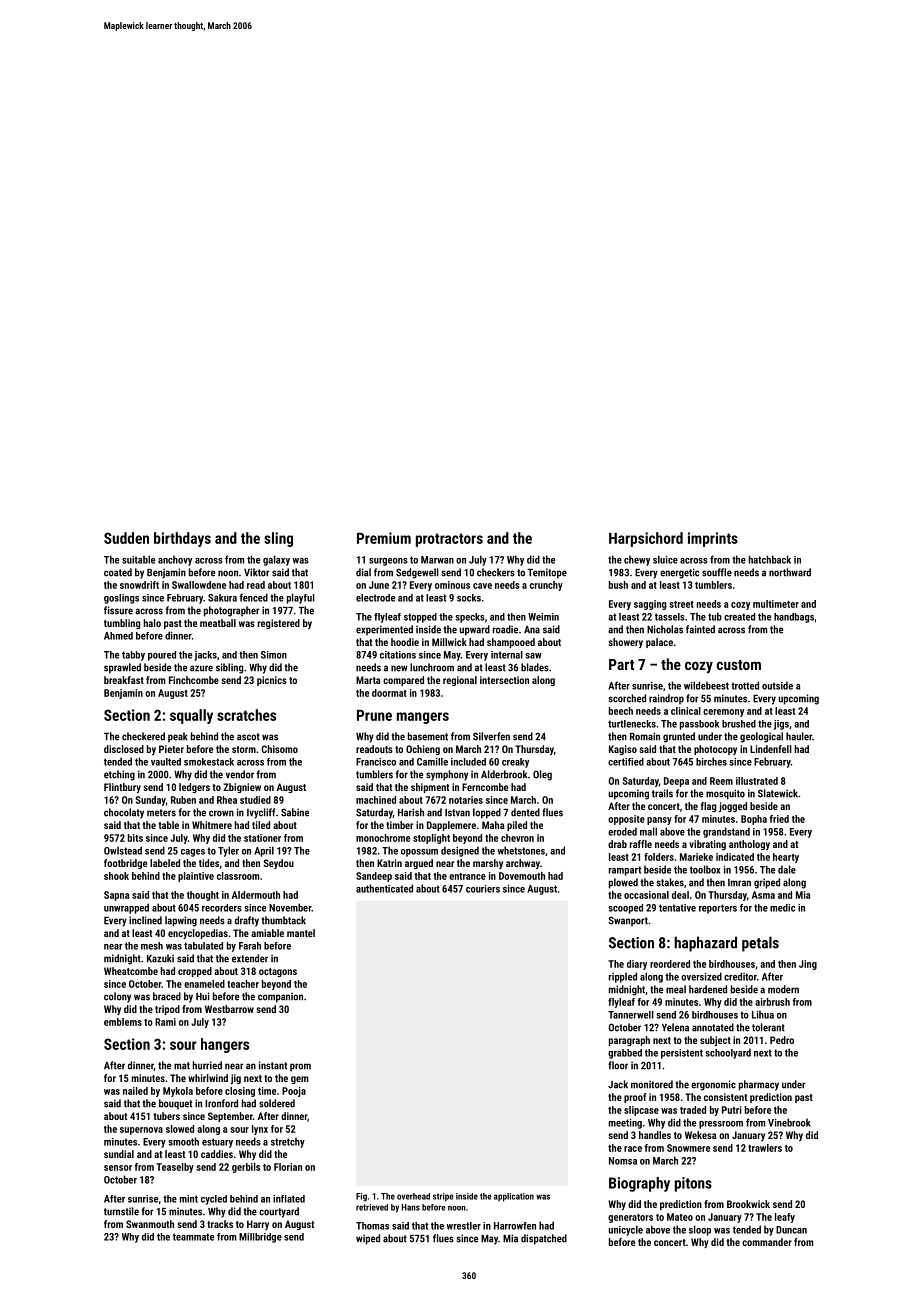 This image has width=924, height=1308. What do you see at coordinates (280, 997) in the image?
I see `companion` at bounding box center [280, 997].
